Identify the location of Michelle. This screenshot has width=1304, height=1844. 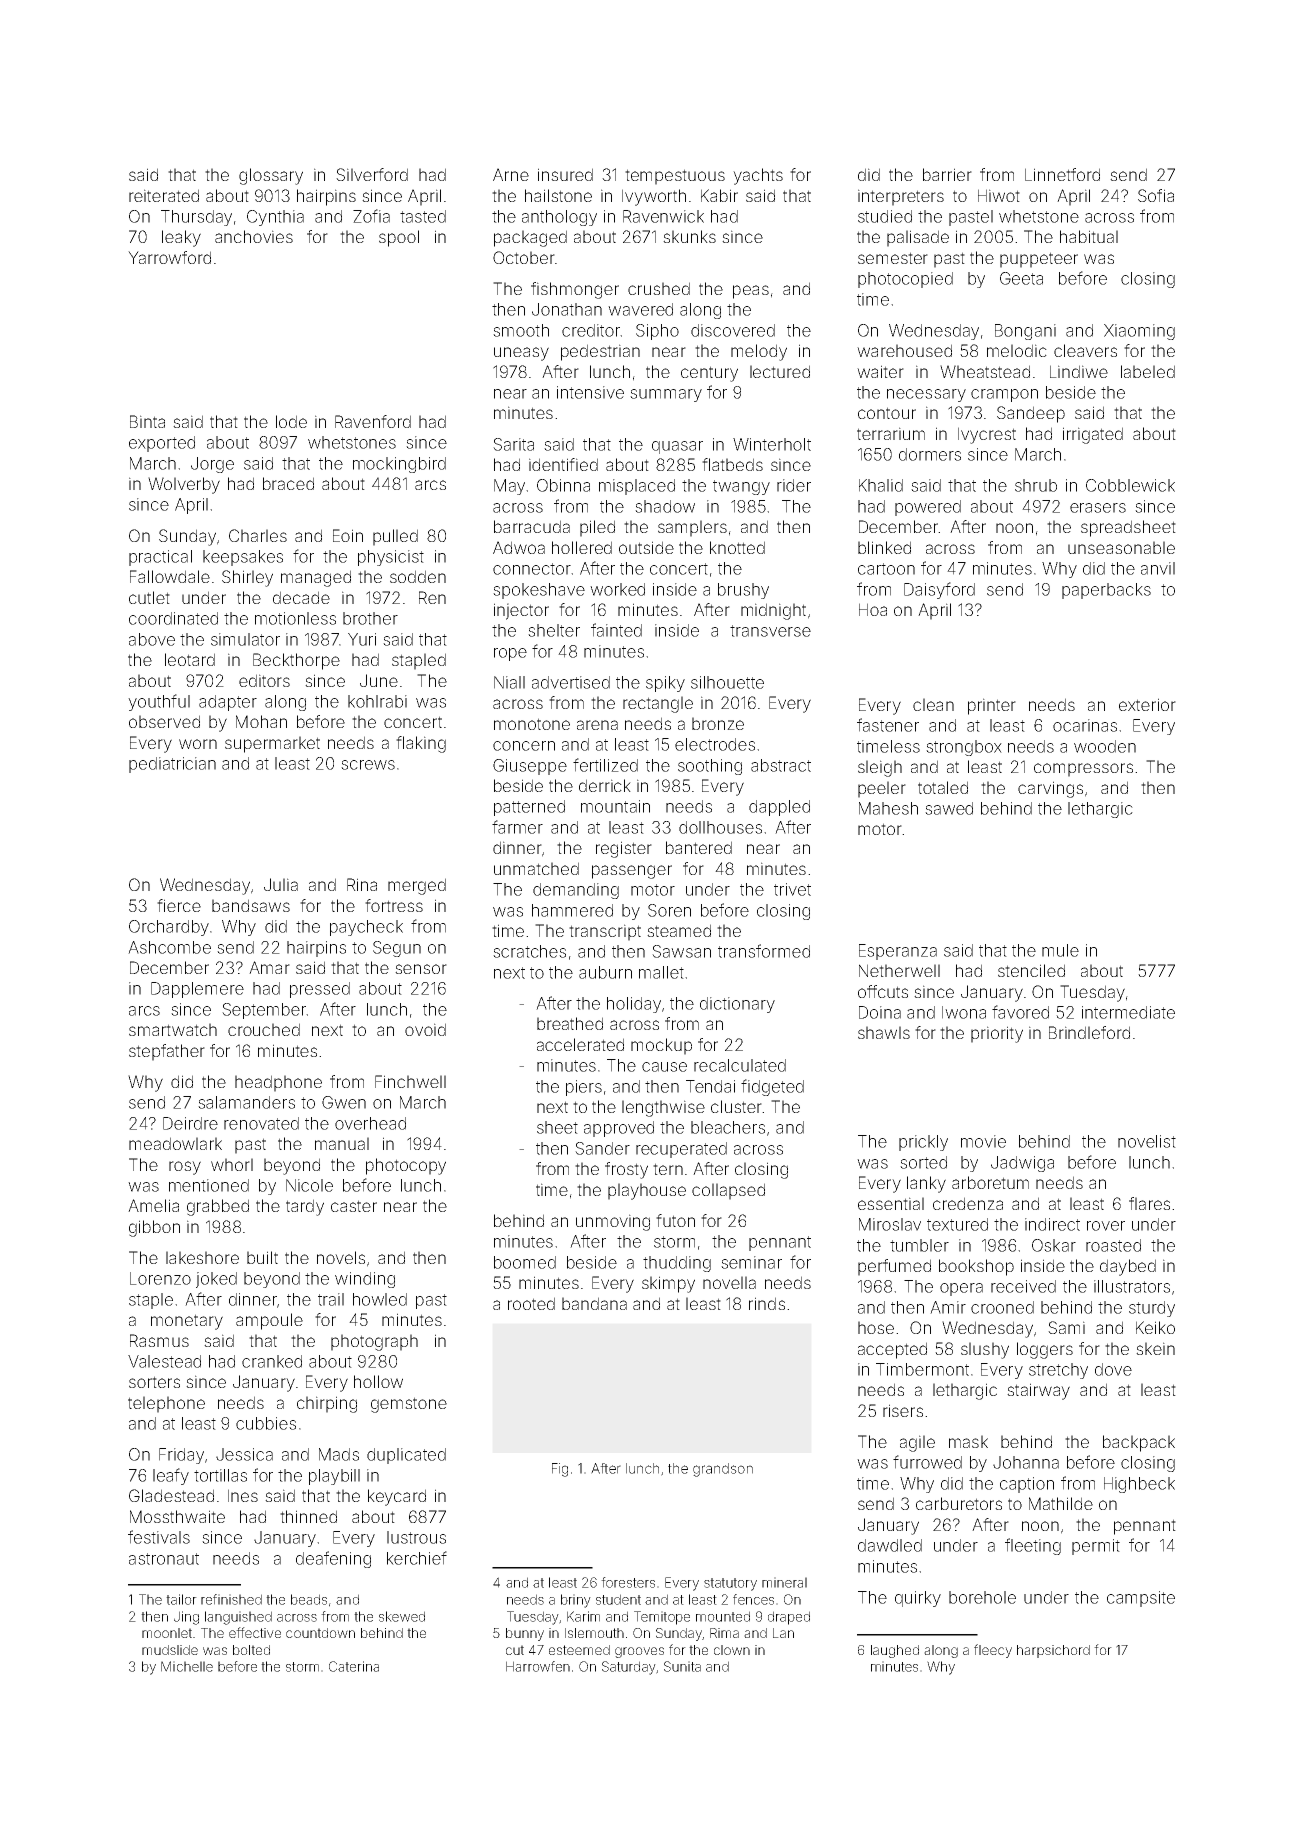
(187, 1666).
